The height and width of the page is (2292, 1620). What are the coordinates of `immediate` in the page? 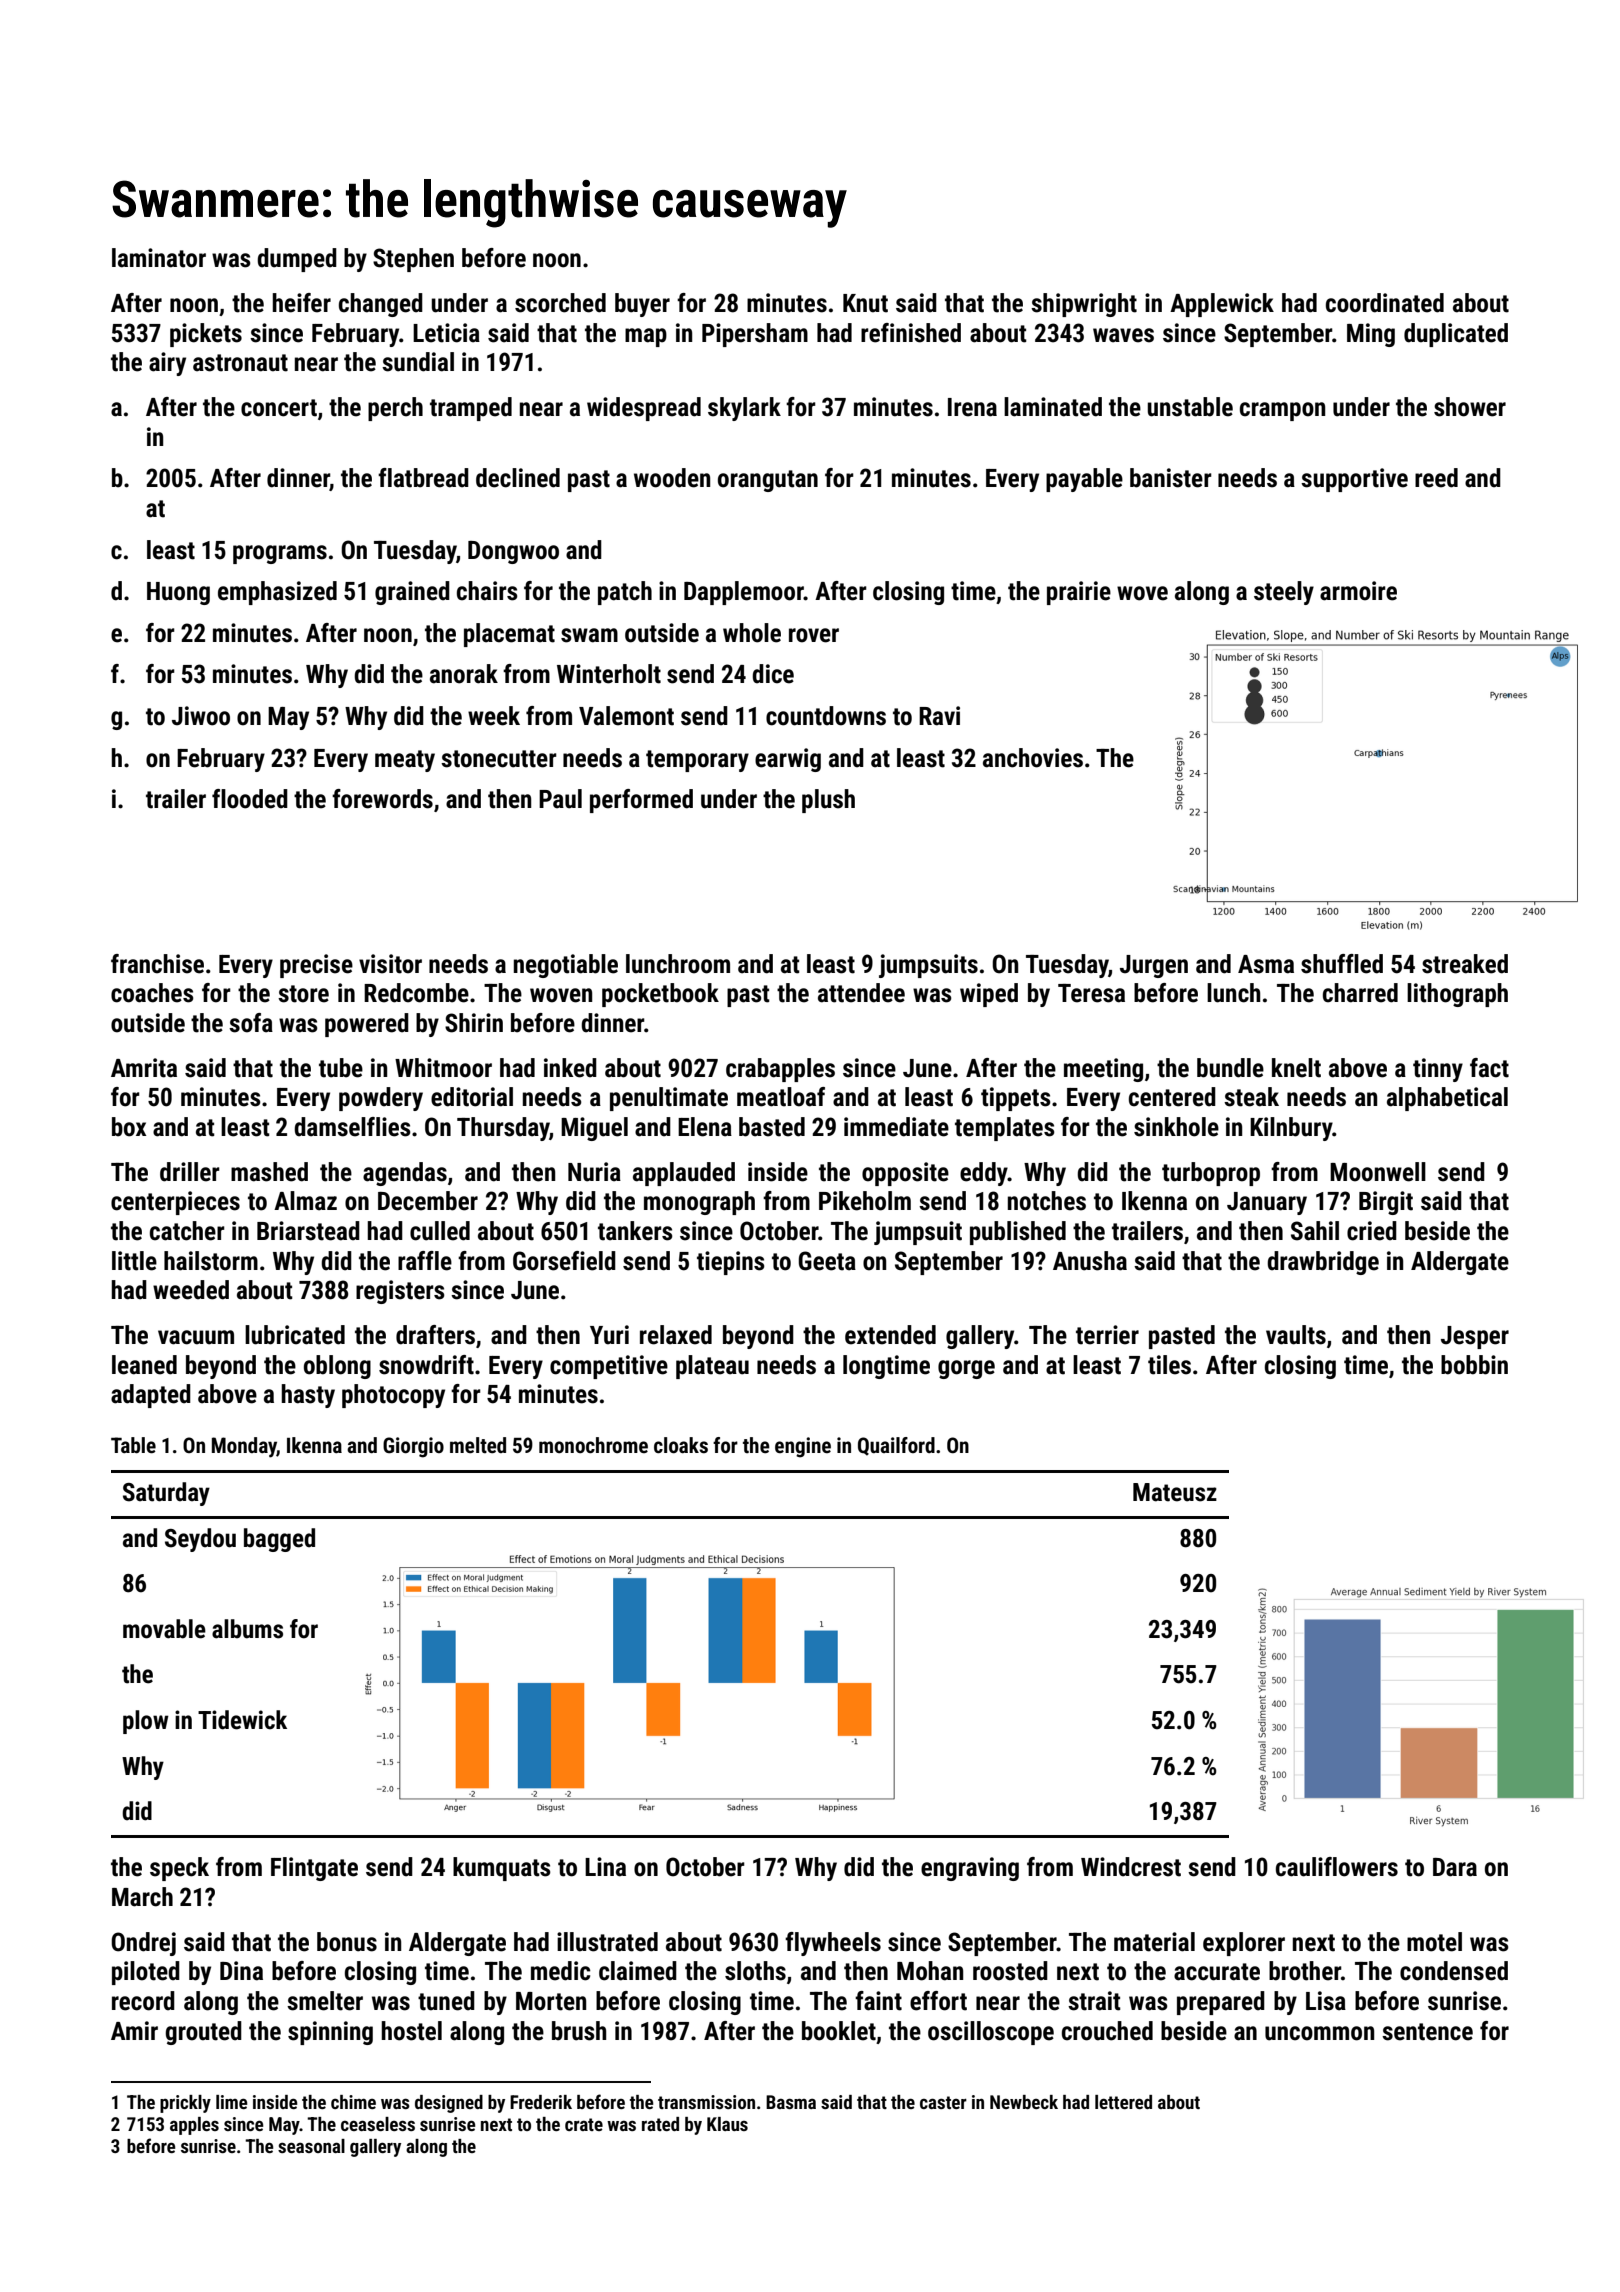 It's located at (896, 1127).
